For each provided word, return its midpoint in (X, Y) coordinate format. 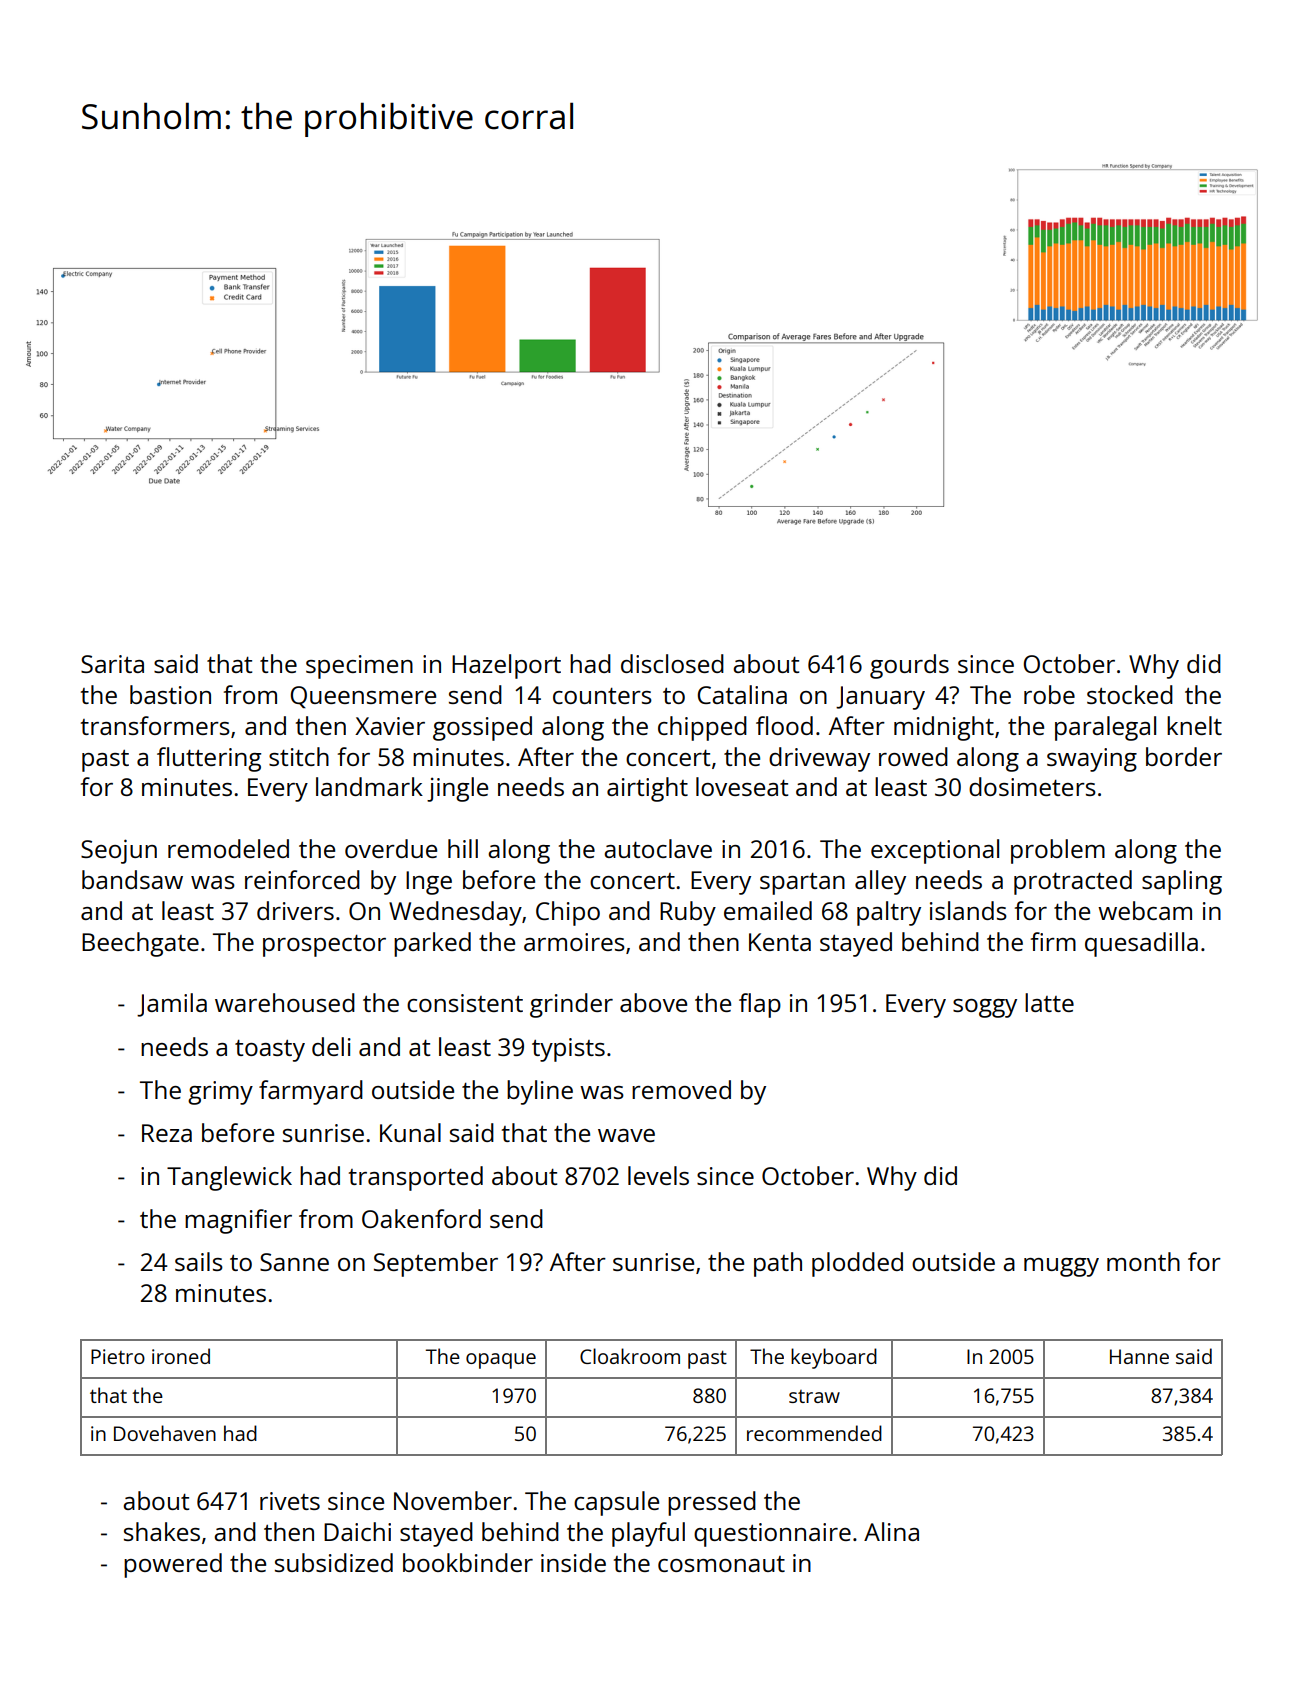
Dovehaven (165, 1433)
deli (331, 1046)
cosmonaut (721, 1564)
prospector (324, 946)
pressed (712, 1503)
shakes (162, 1531)
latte (1049, 1002)
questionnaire (772, 1535)
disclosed (672, 663)
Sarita (112, 664)
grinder (571, 1005)
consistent (465, 1003)
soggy (985, 1008)
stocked (1130, 694)
